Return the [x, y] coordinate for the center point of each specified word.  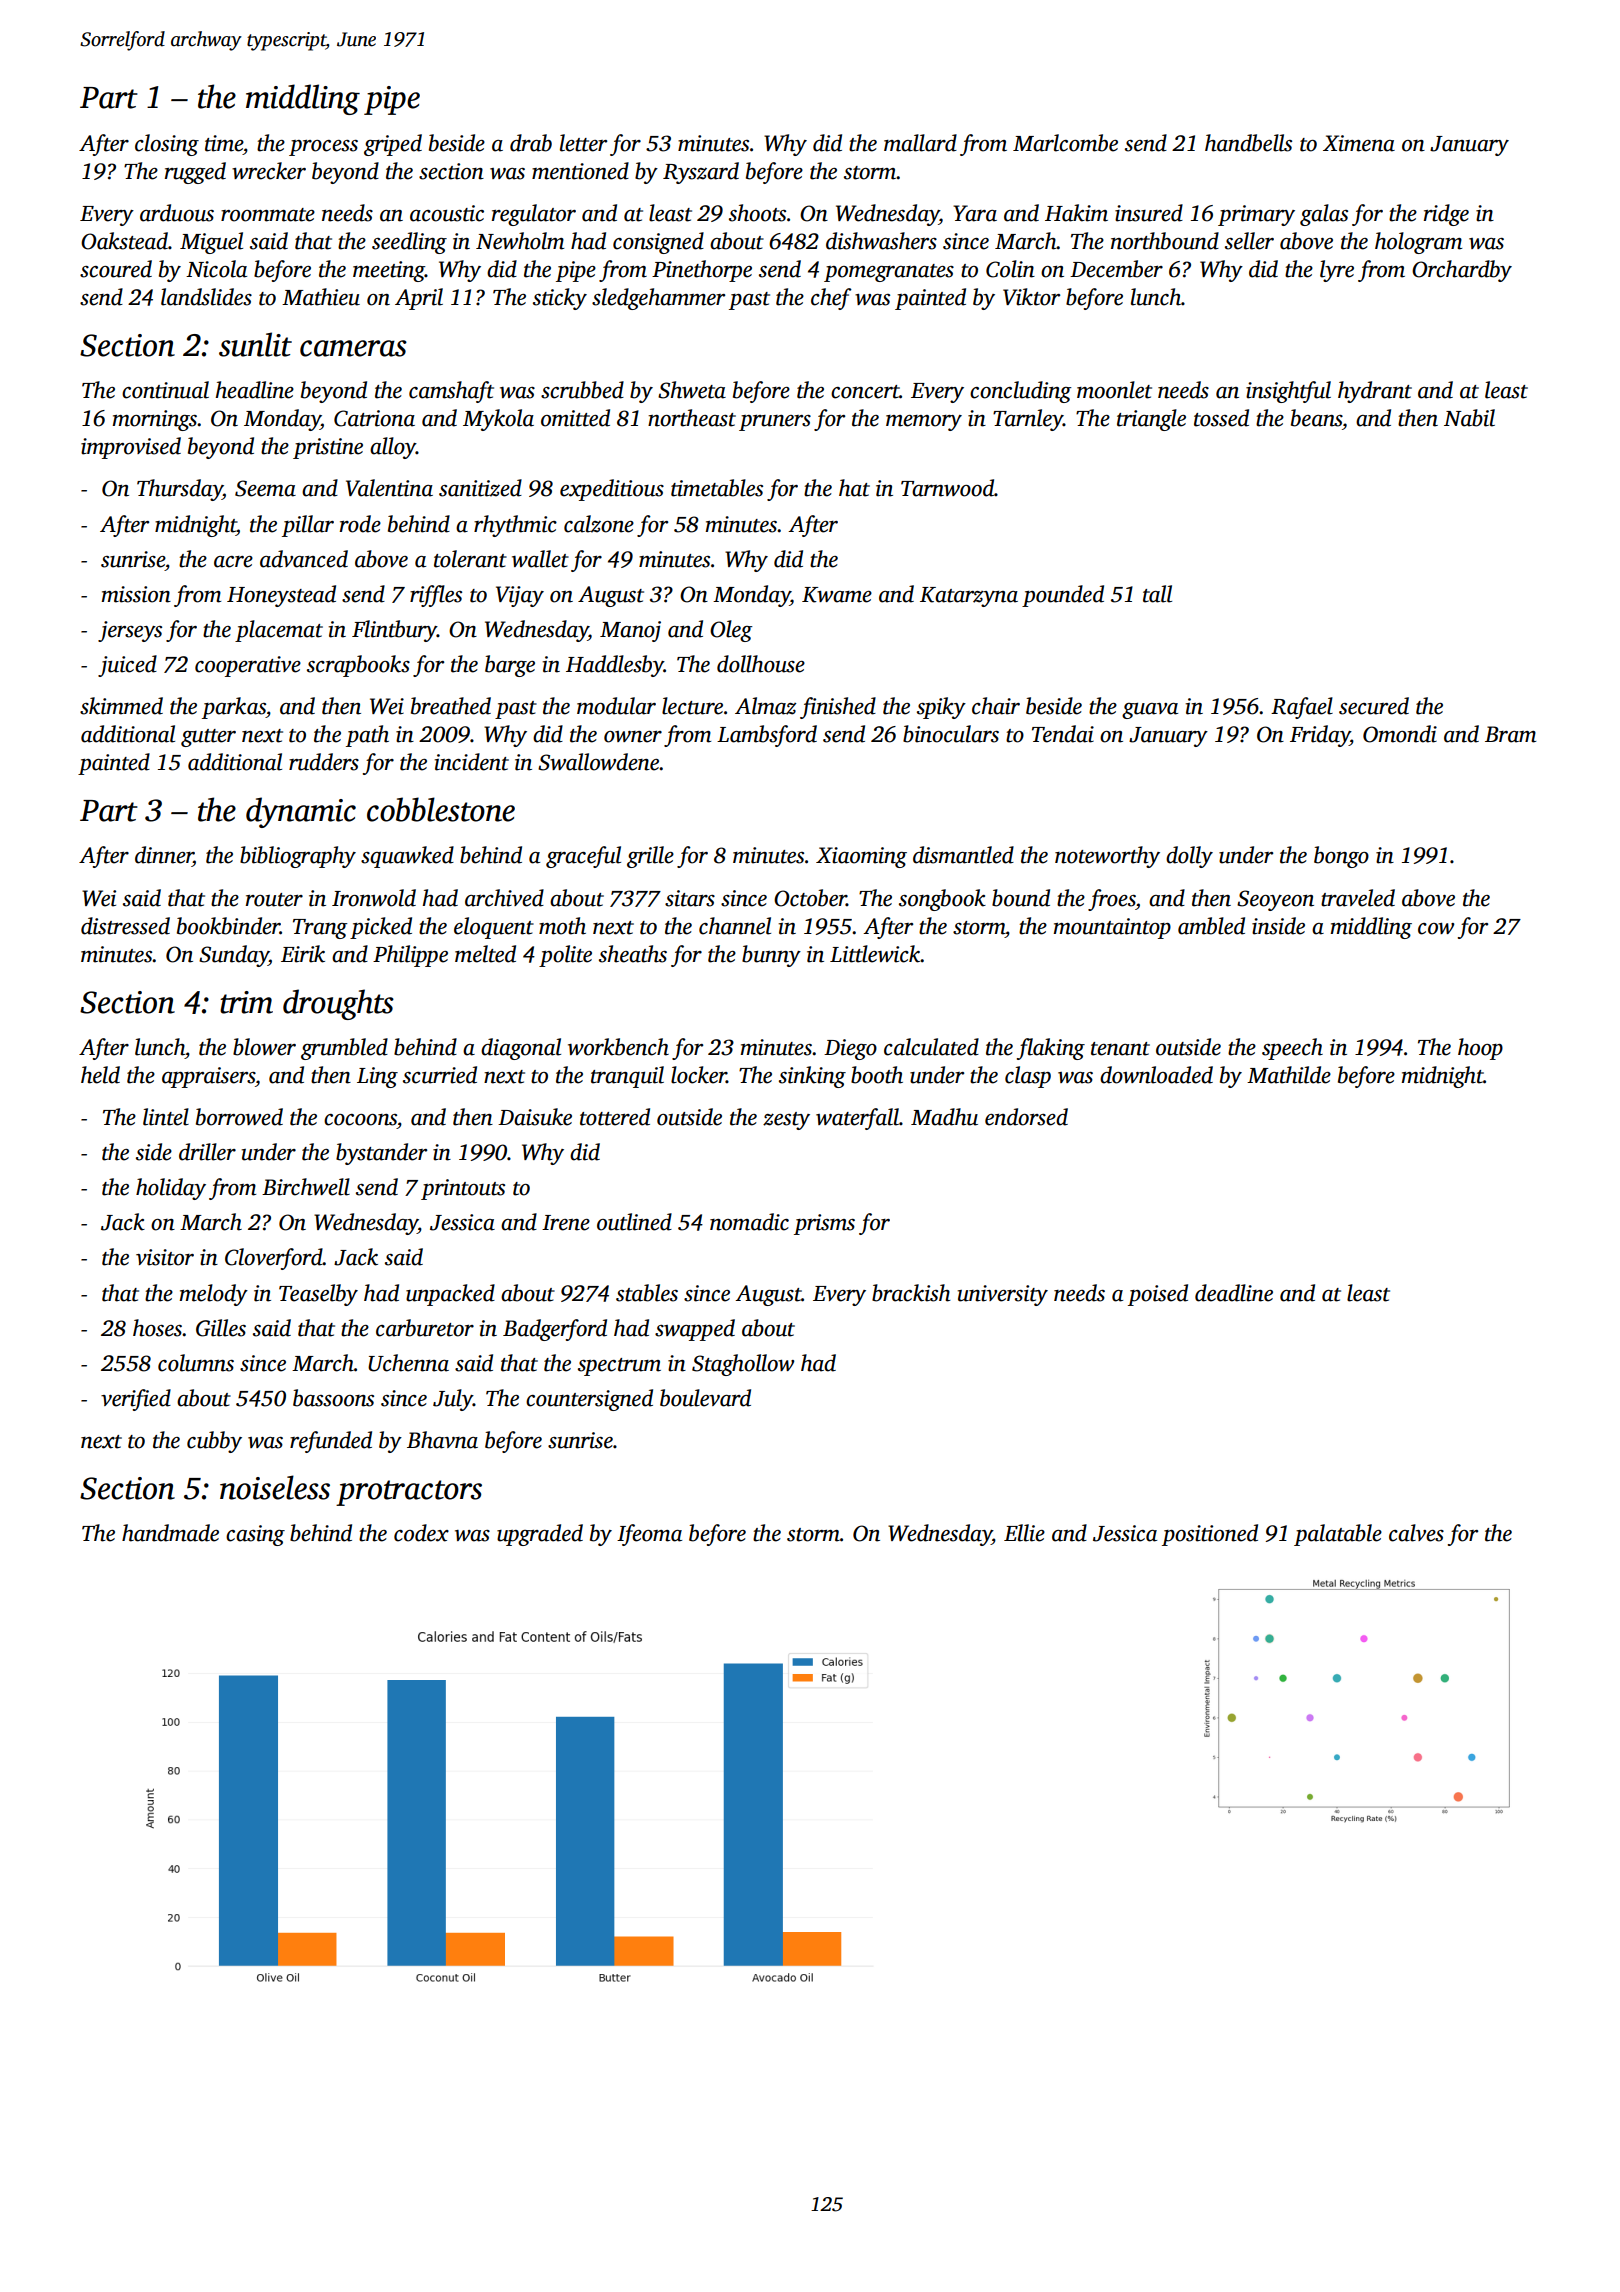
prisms [824, 1224]
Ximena [1359, 143]
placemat [279, 631]
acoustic [447, 213]
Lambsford [767, 736]
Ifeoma [649, 1535]
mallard [920, 143]
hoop [1480, 1049]
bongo [1341, 857]
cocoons [360, 1120]
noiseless [275, 1487]
